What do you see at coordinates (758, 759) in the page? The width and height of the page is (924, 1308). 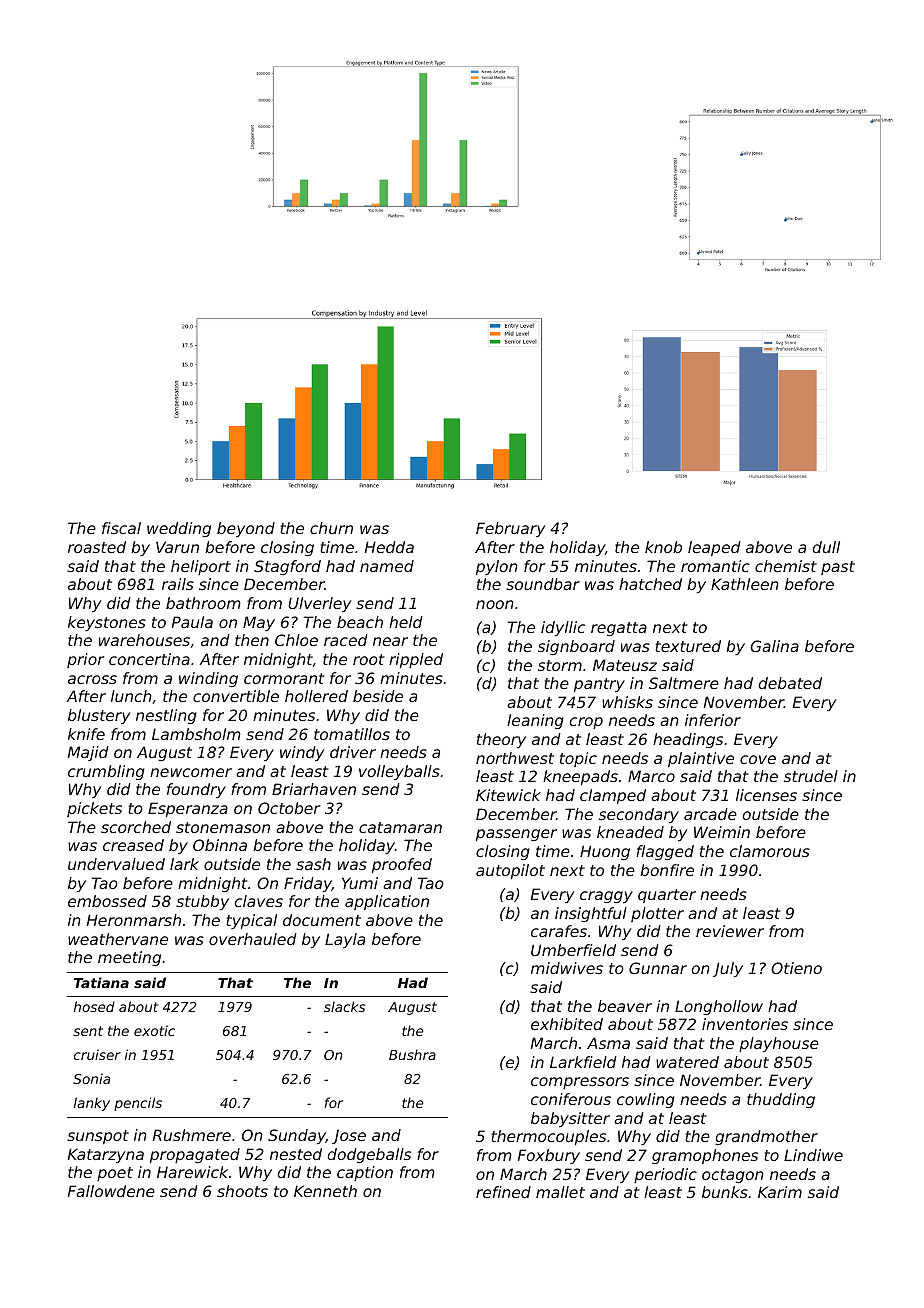 I see `cove` at bounding box center [758, 759].
